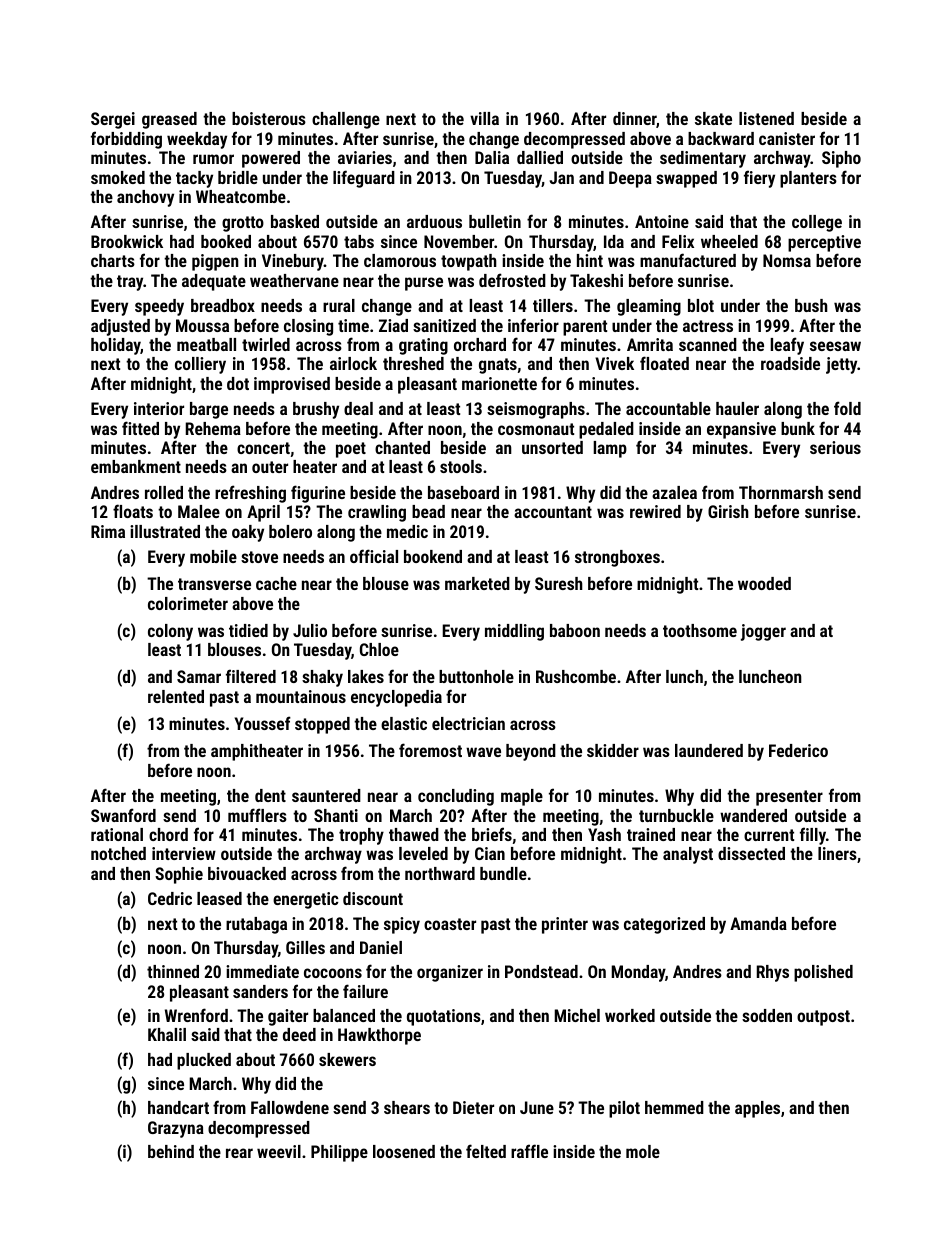 The height and width of the document is (1233, 952). I want to click on Thornmarsh, so click(781, 492).
